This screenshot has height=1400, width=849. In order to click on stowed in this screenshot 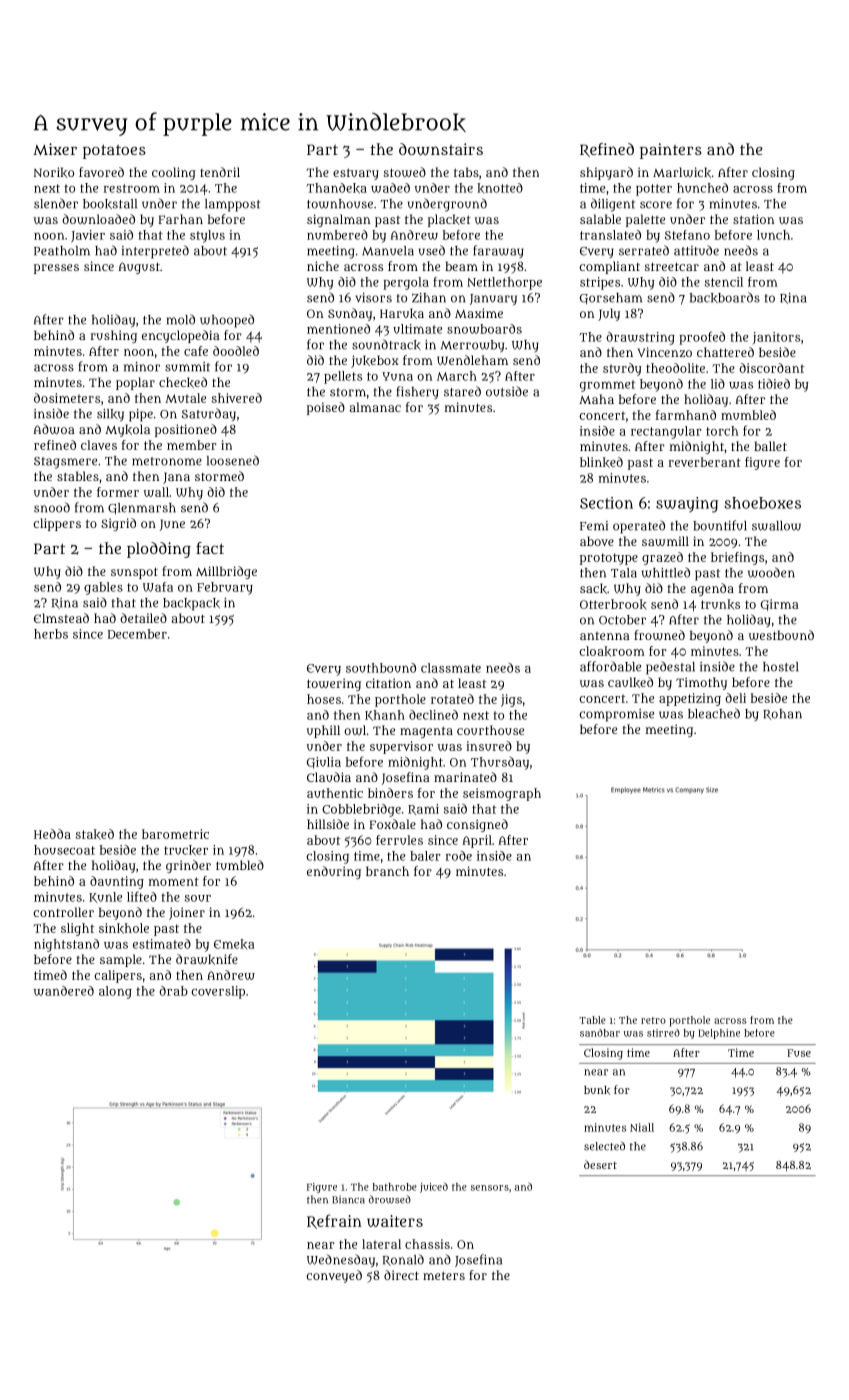, I will do `click(404, 172)`.
